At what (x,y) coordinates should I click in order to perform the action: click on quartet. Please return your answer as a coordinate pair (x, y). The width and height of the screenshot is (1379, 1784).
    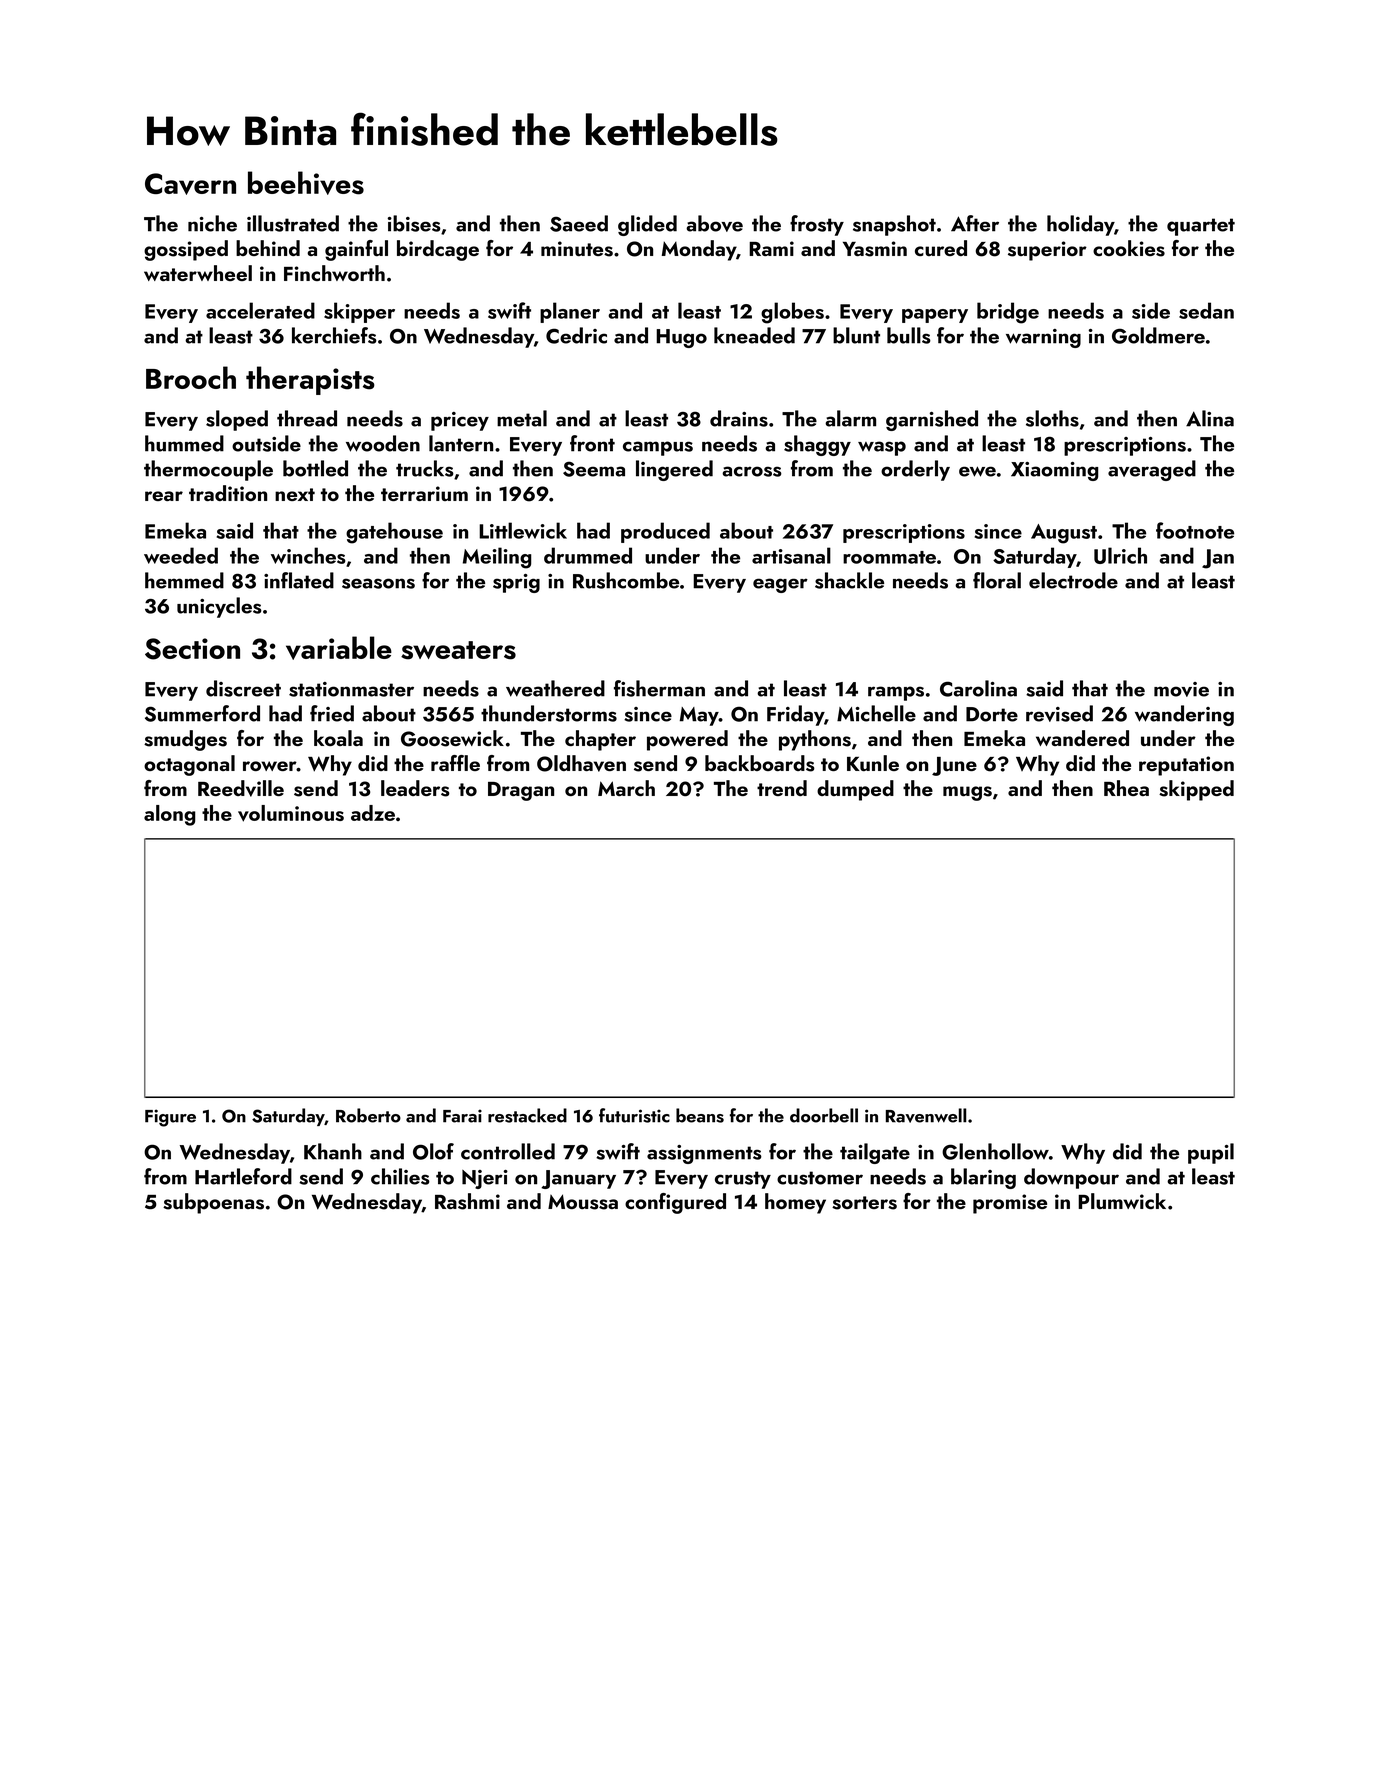
    Looking at the image, I should click on (1201, 227).
